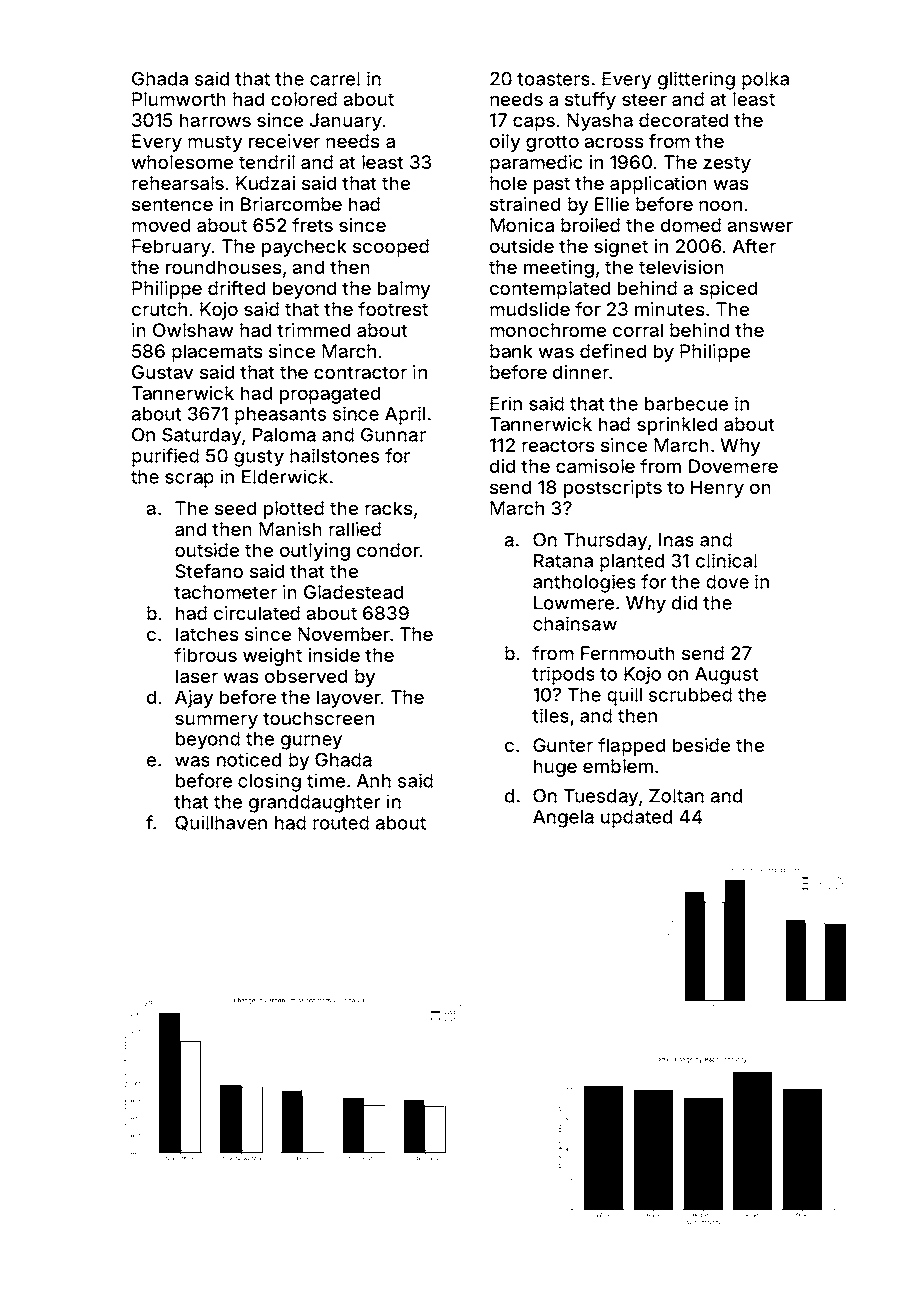  Describe the element at coordinates (558, 445) in the image. I see `reactors` at that location.
